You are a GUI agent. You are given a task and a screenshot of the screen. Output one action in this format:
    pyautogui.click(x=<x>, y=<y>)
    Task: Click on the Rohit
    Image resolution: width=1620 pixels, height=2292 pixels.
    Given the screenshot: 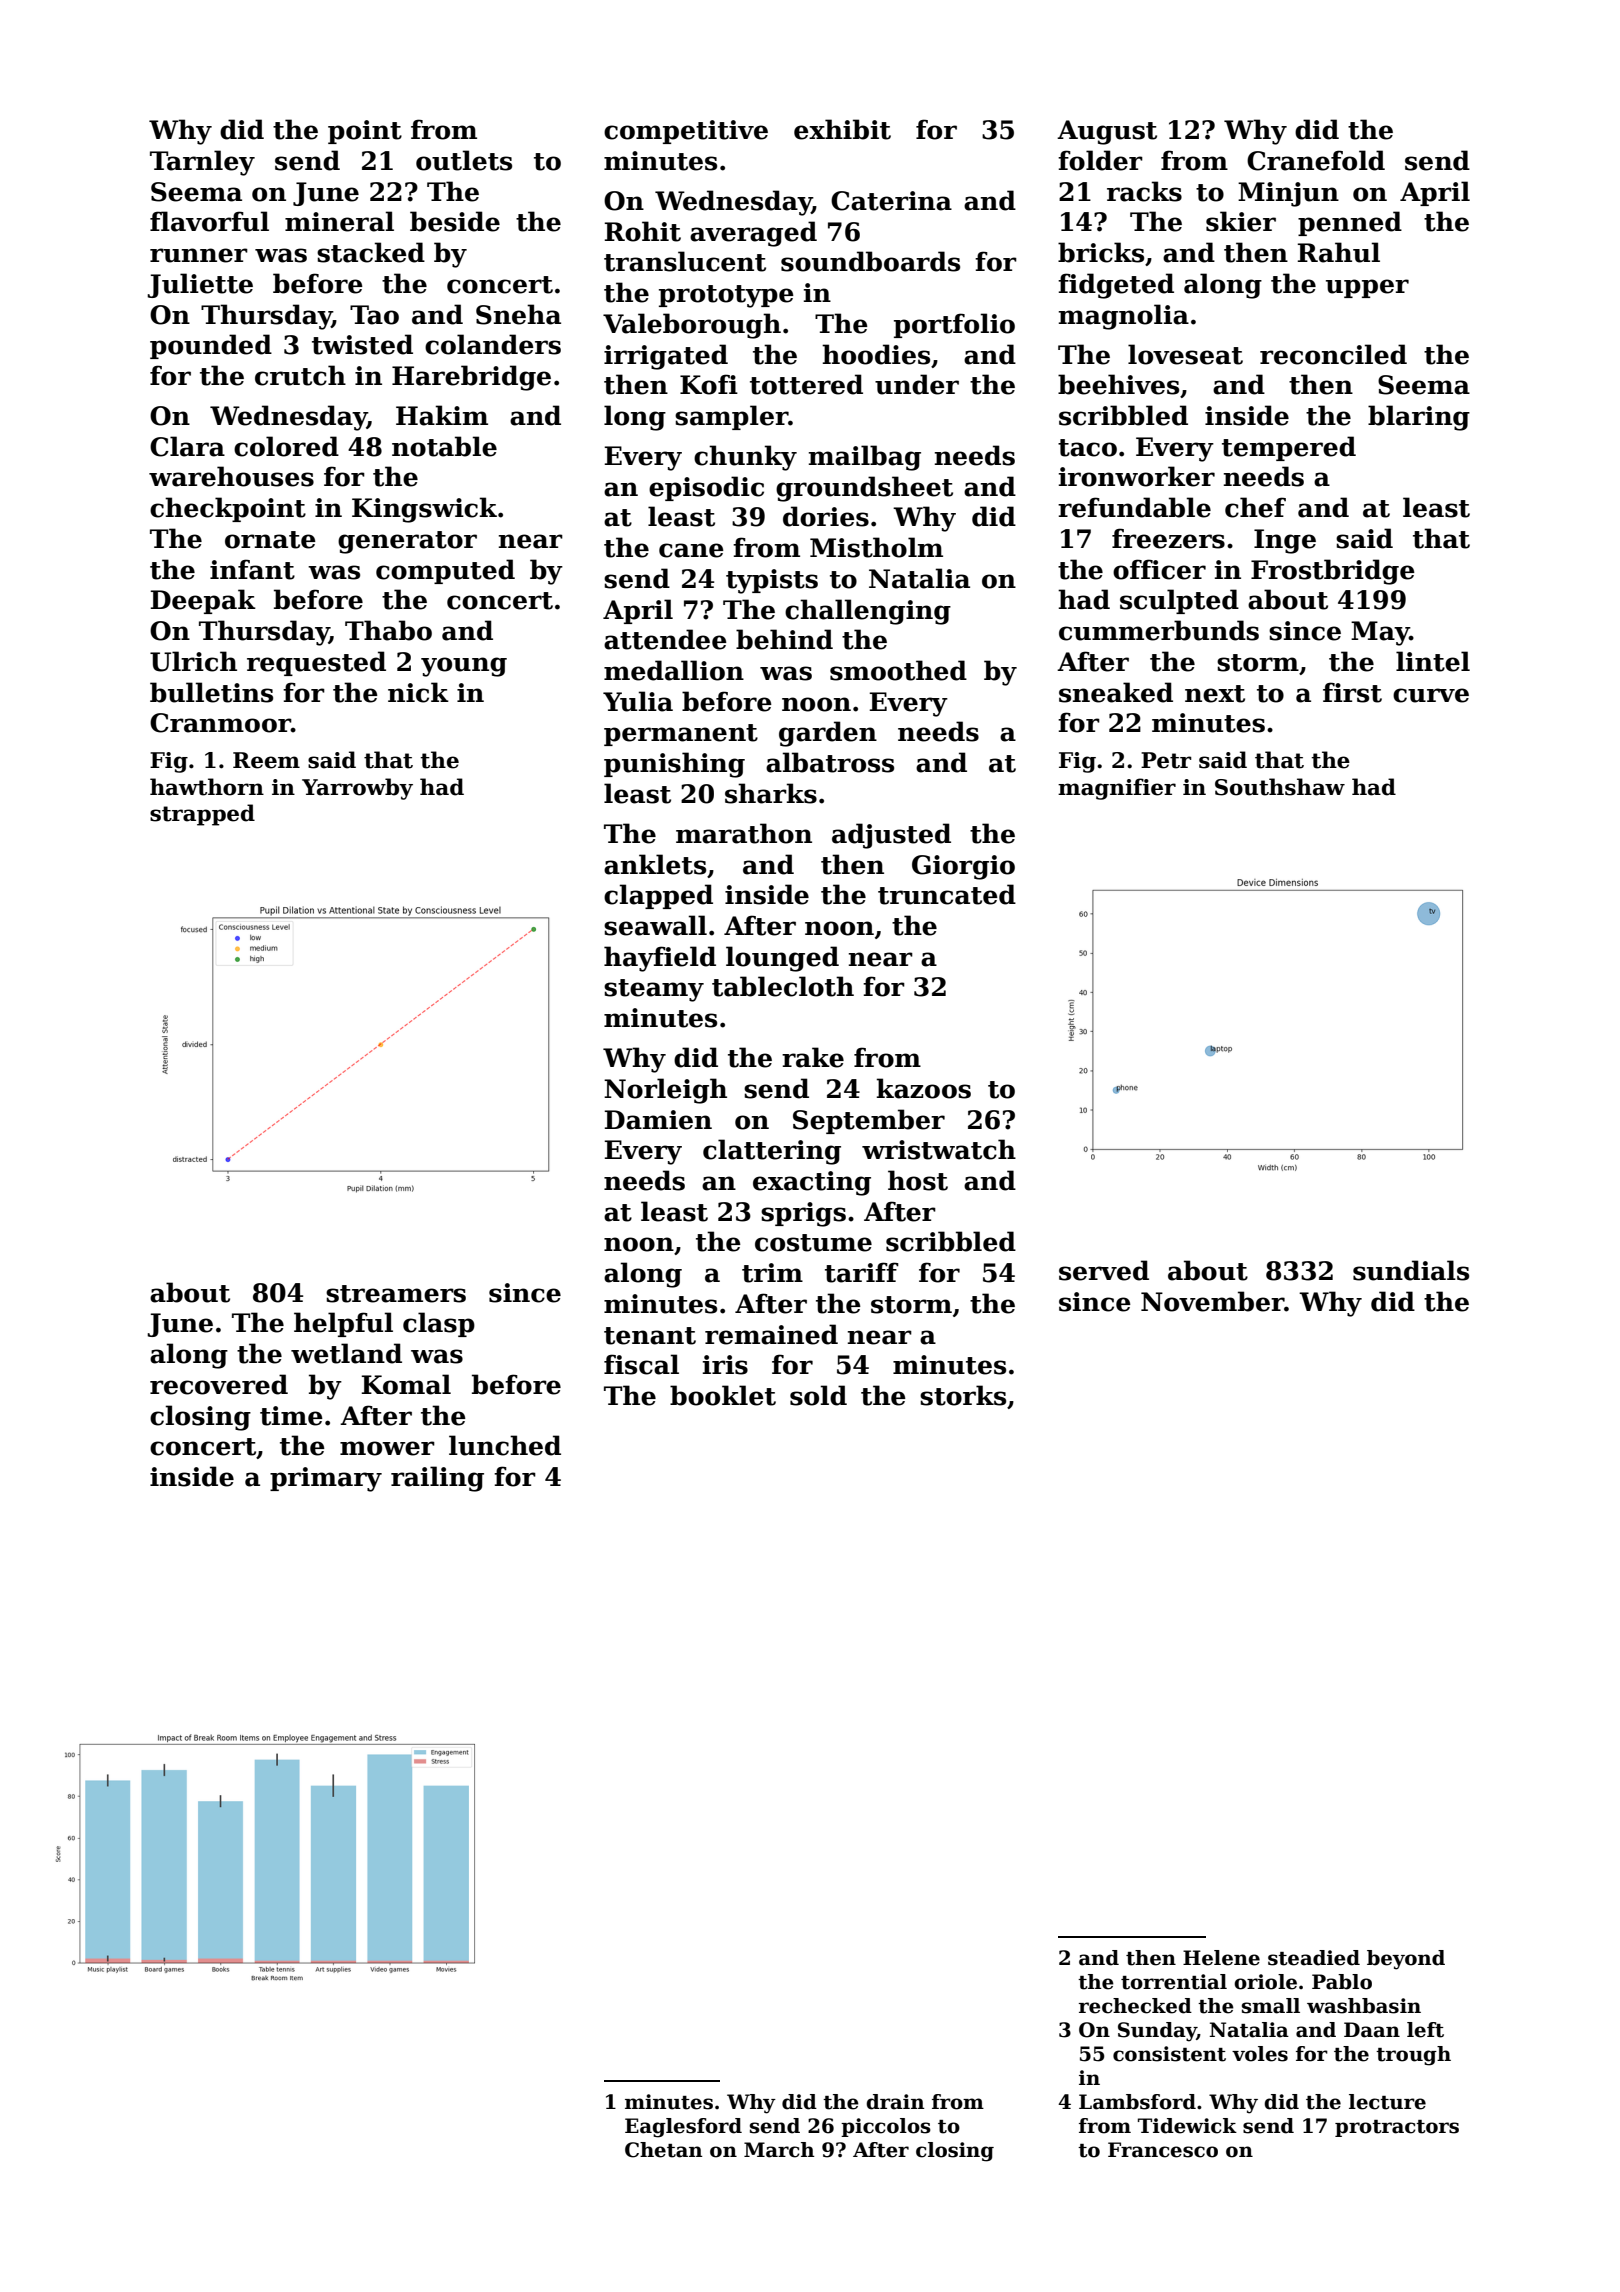 What is the action you would take?
    pyautogui.click(x=643, y=231)
